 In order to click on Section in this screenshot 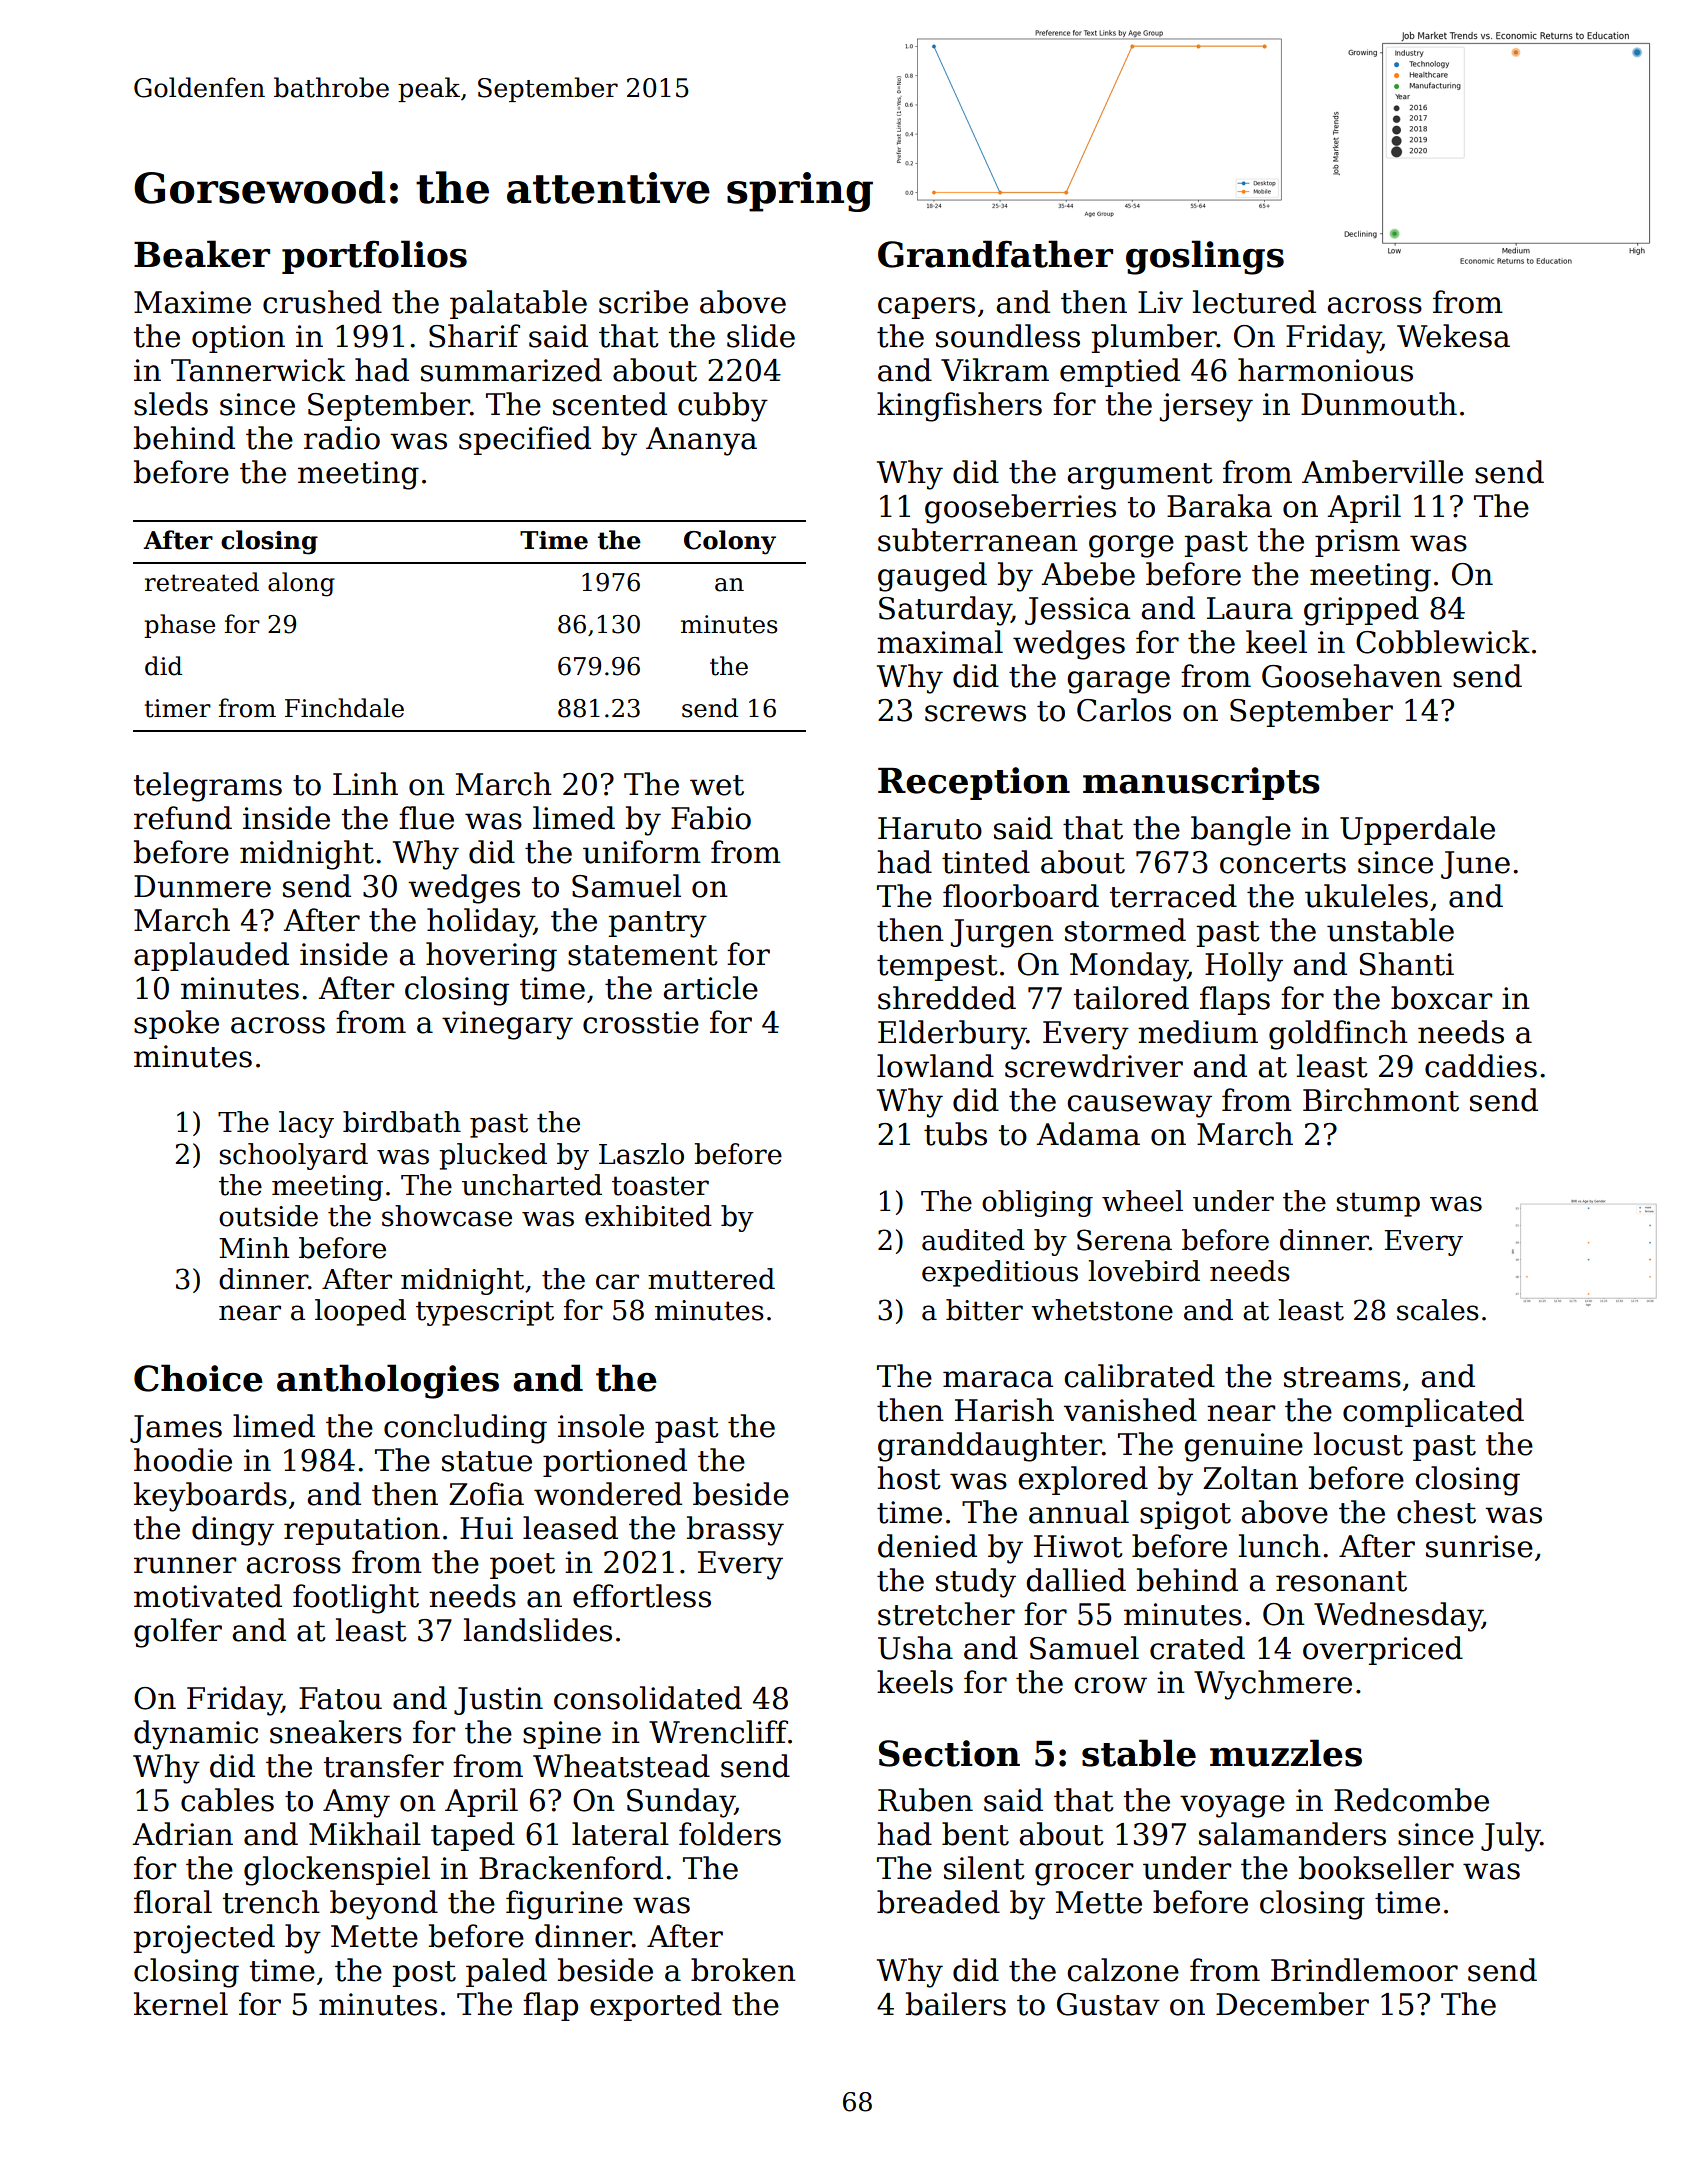, I will do `click(949, 1753)`.
